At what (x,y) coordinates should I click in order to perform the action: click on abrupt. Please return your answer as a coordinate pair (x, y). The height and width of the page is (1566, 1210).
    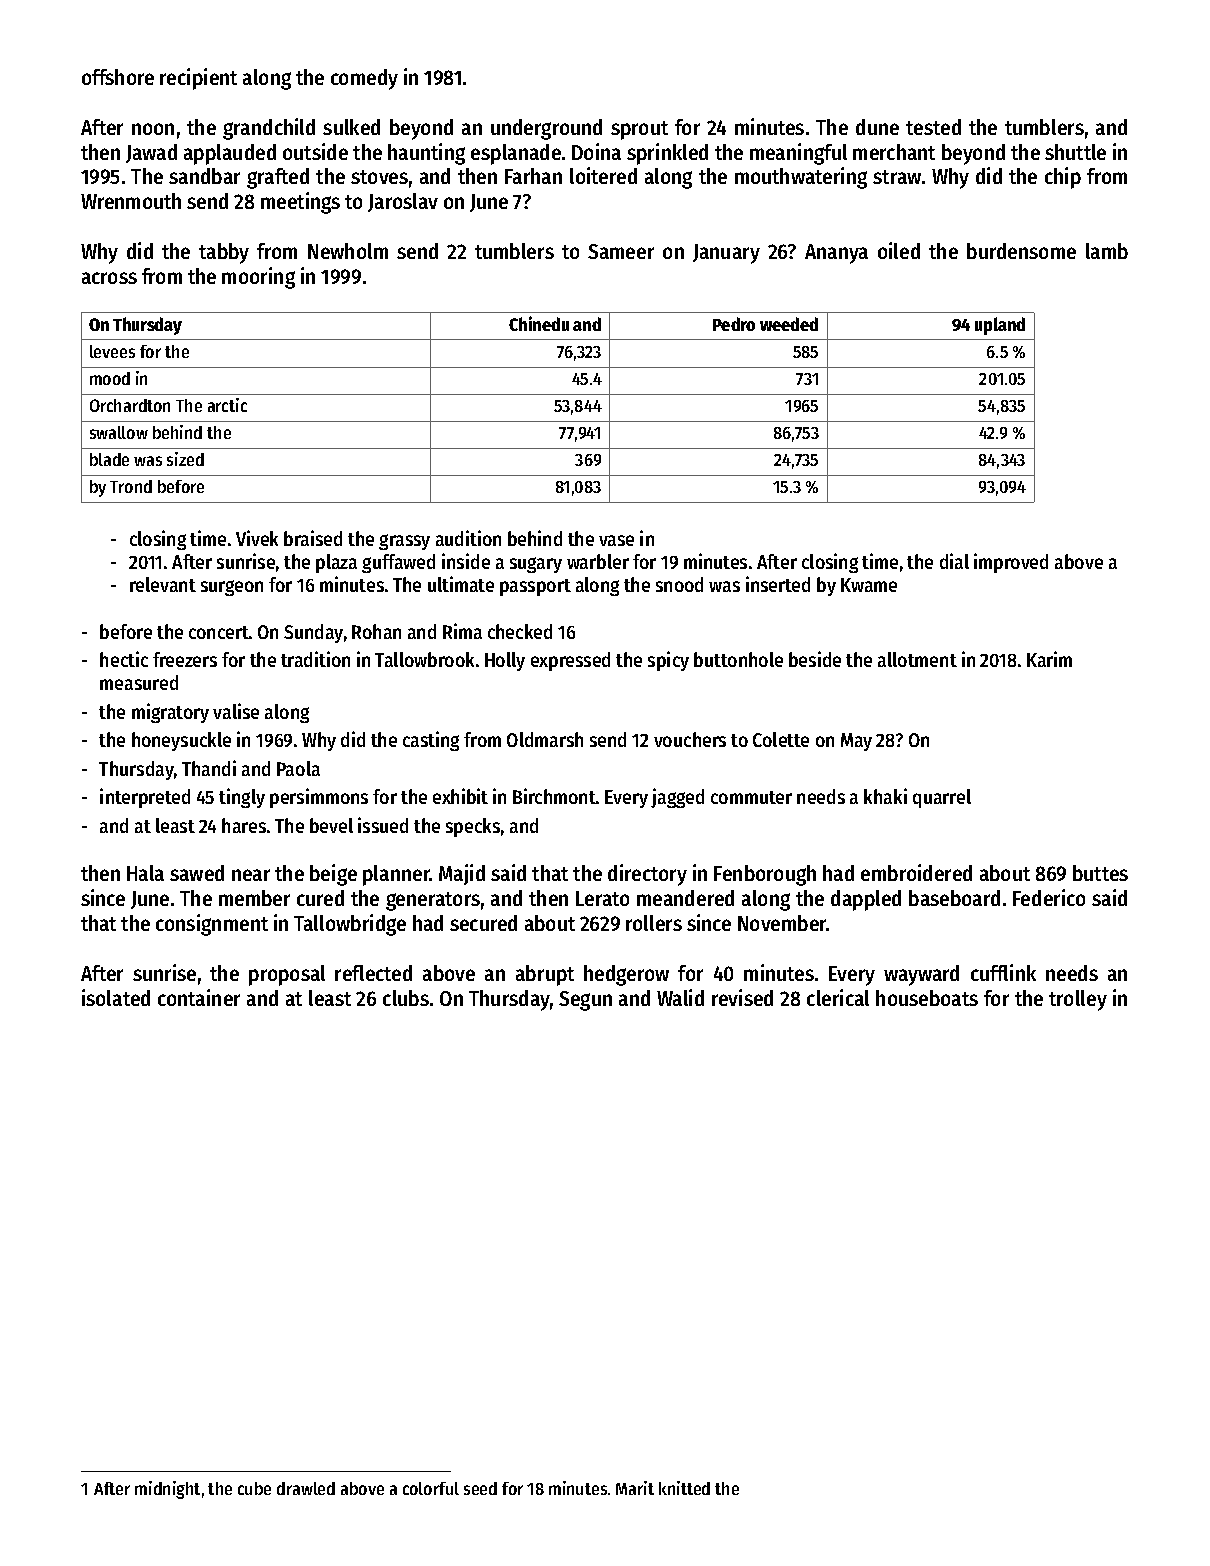
    Looking at the image, I should click on (545, 975).
